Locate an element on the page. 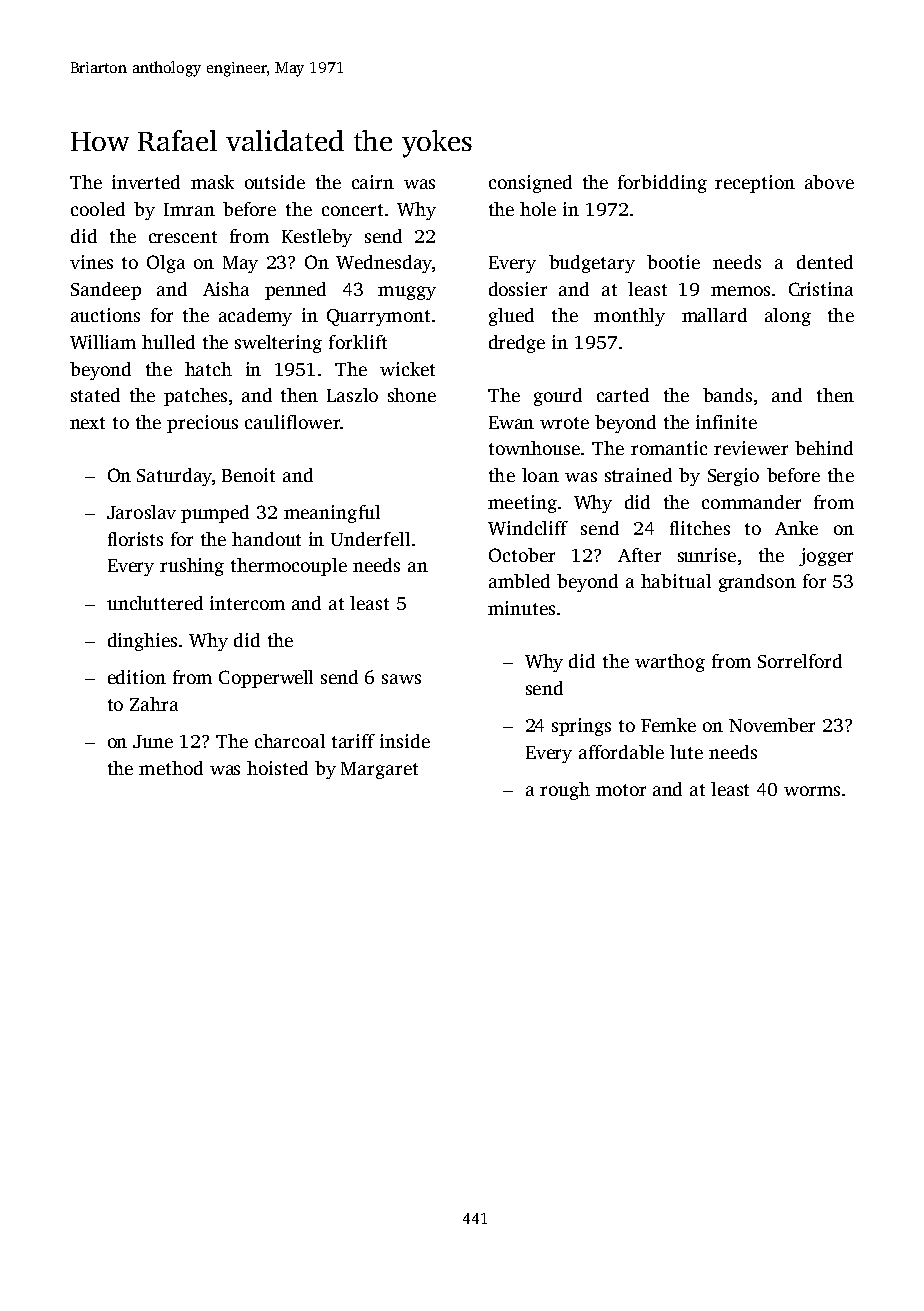  Saturday is located at coordinates (174, 477).
